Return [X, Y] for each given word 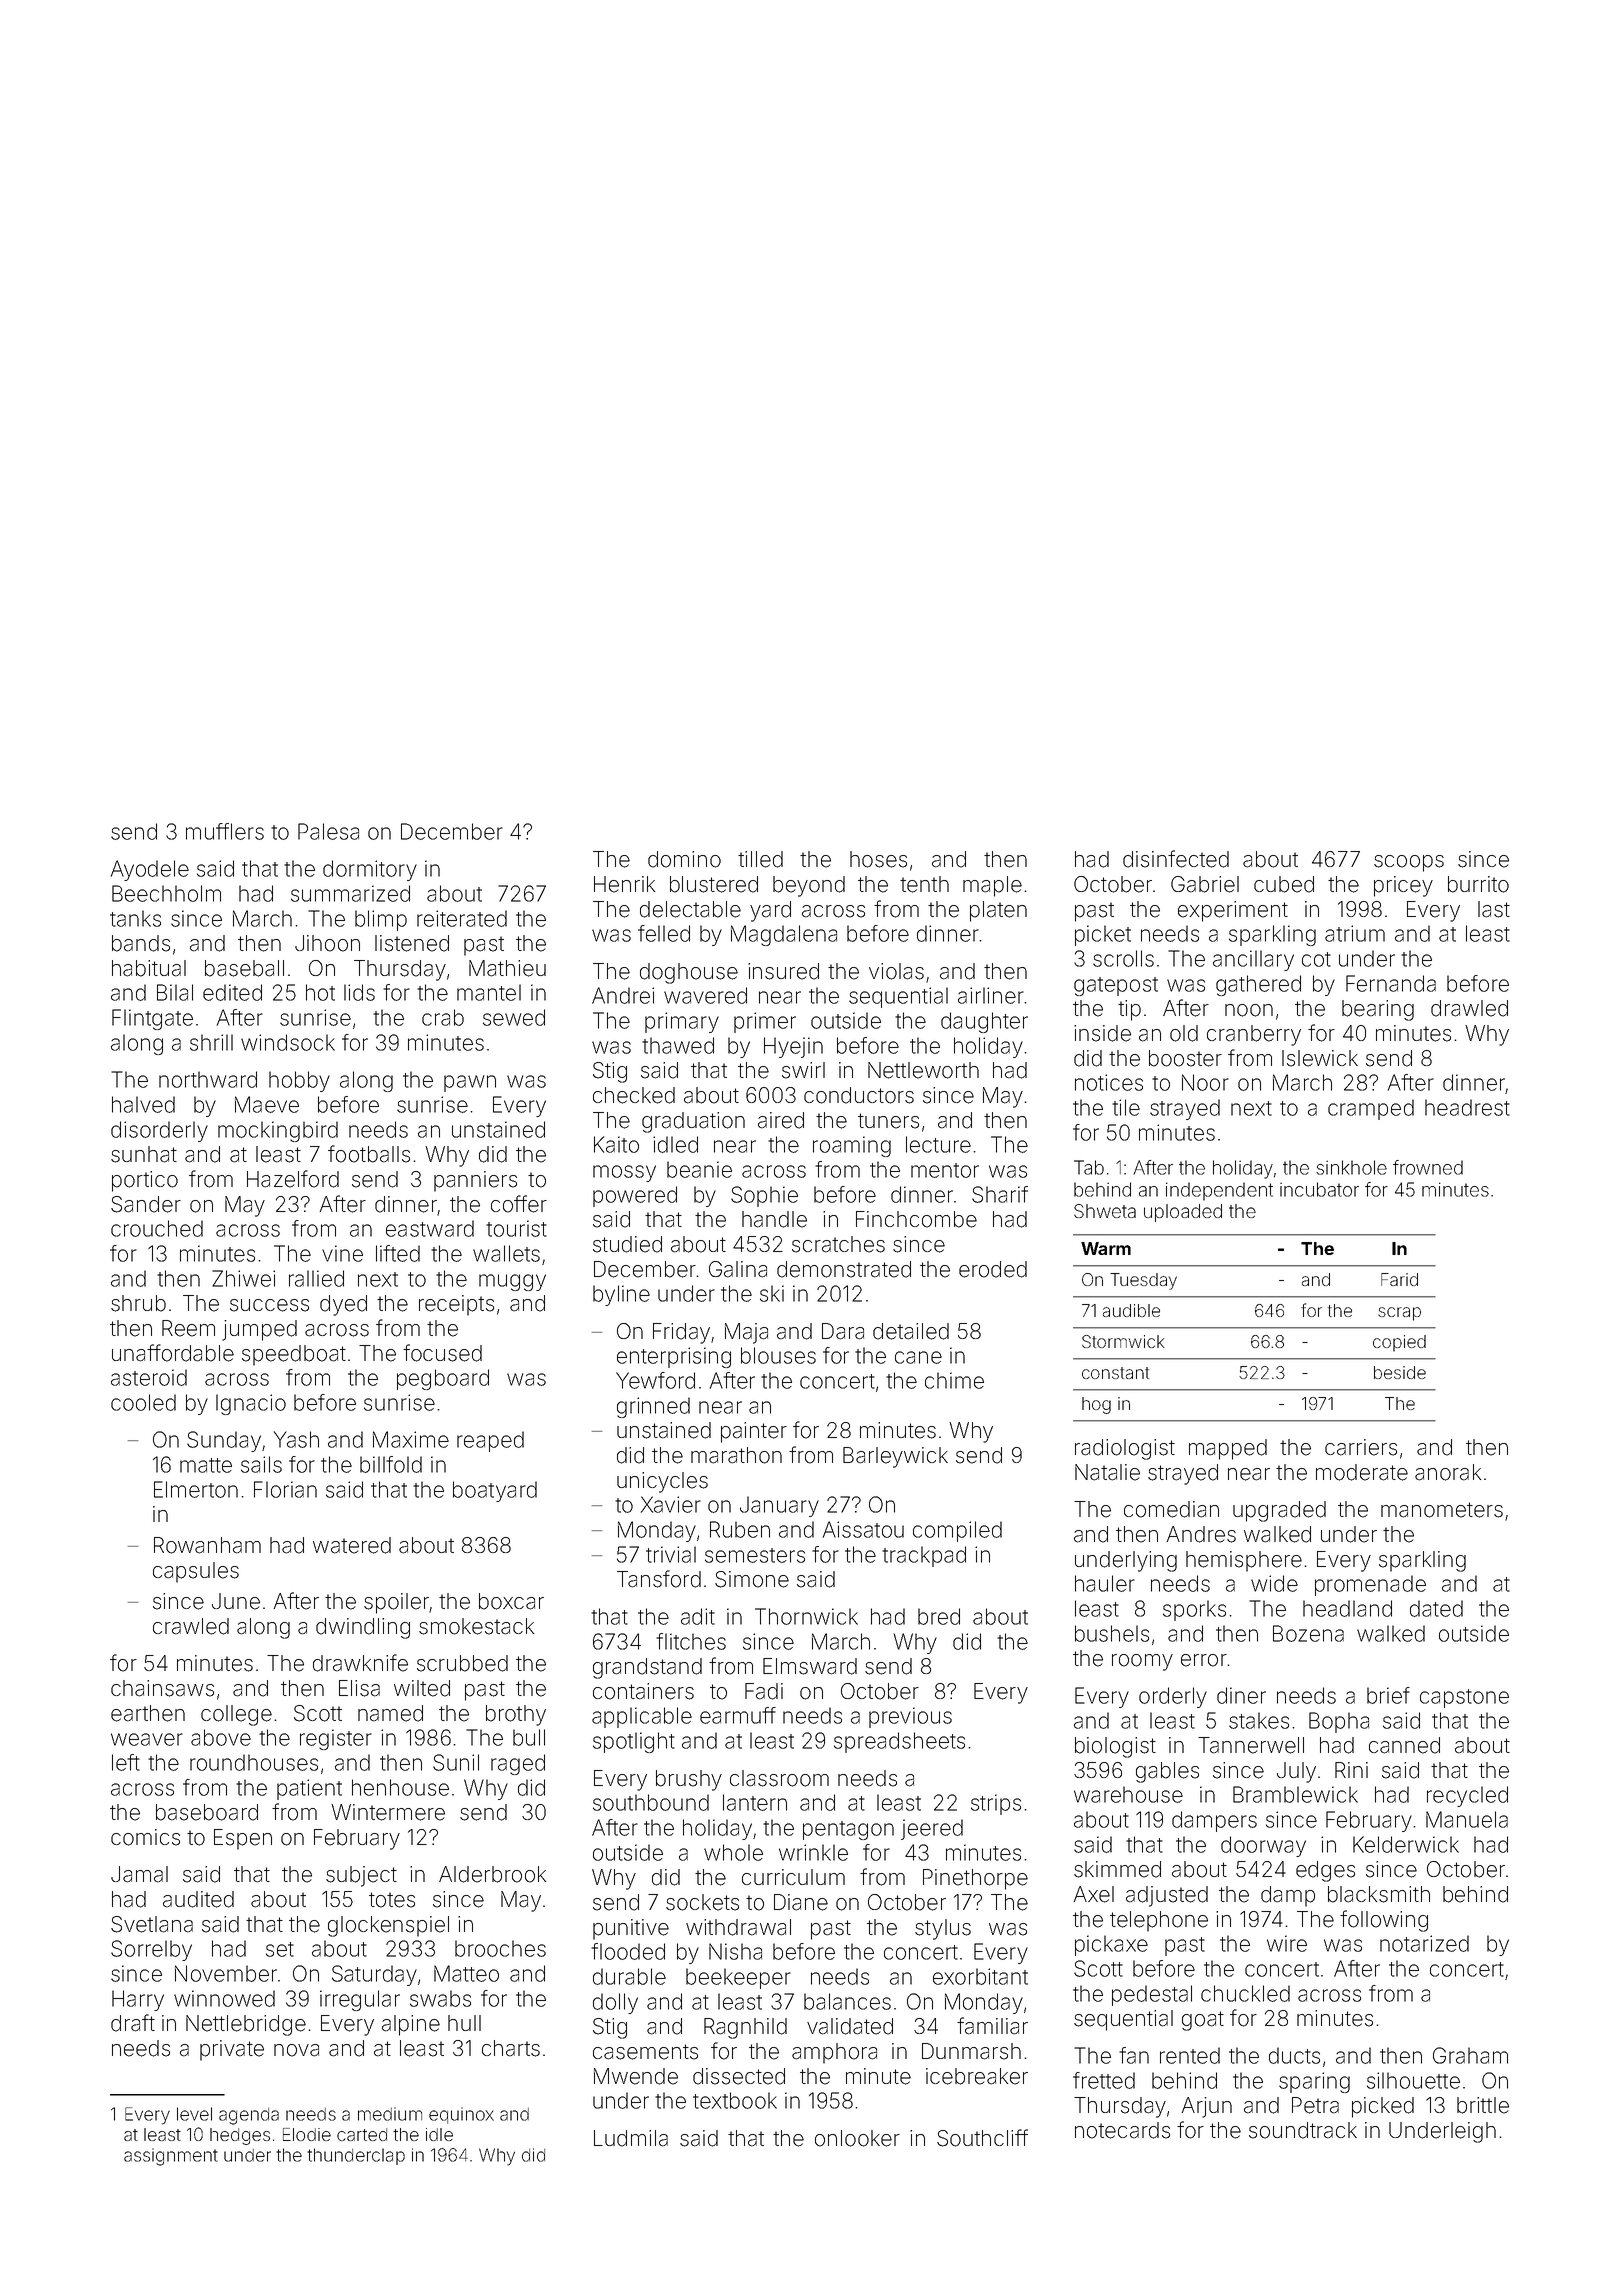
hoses [878, 859]
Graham [1470, 2055]
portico [145, 1181]
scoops [1409, 863]
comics [145, 1837]
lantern [755, 1802]
